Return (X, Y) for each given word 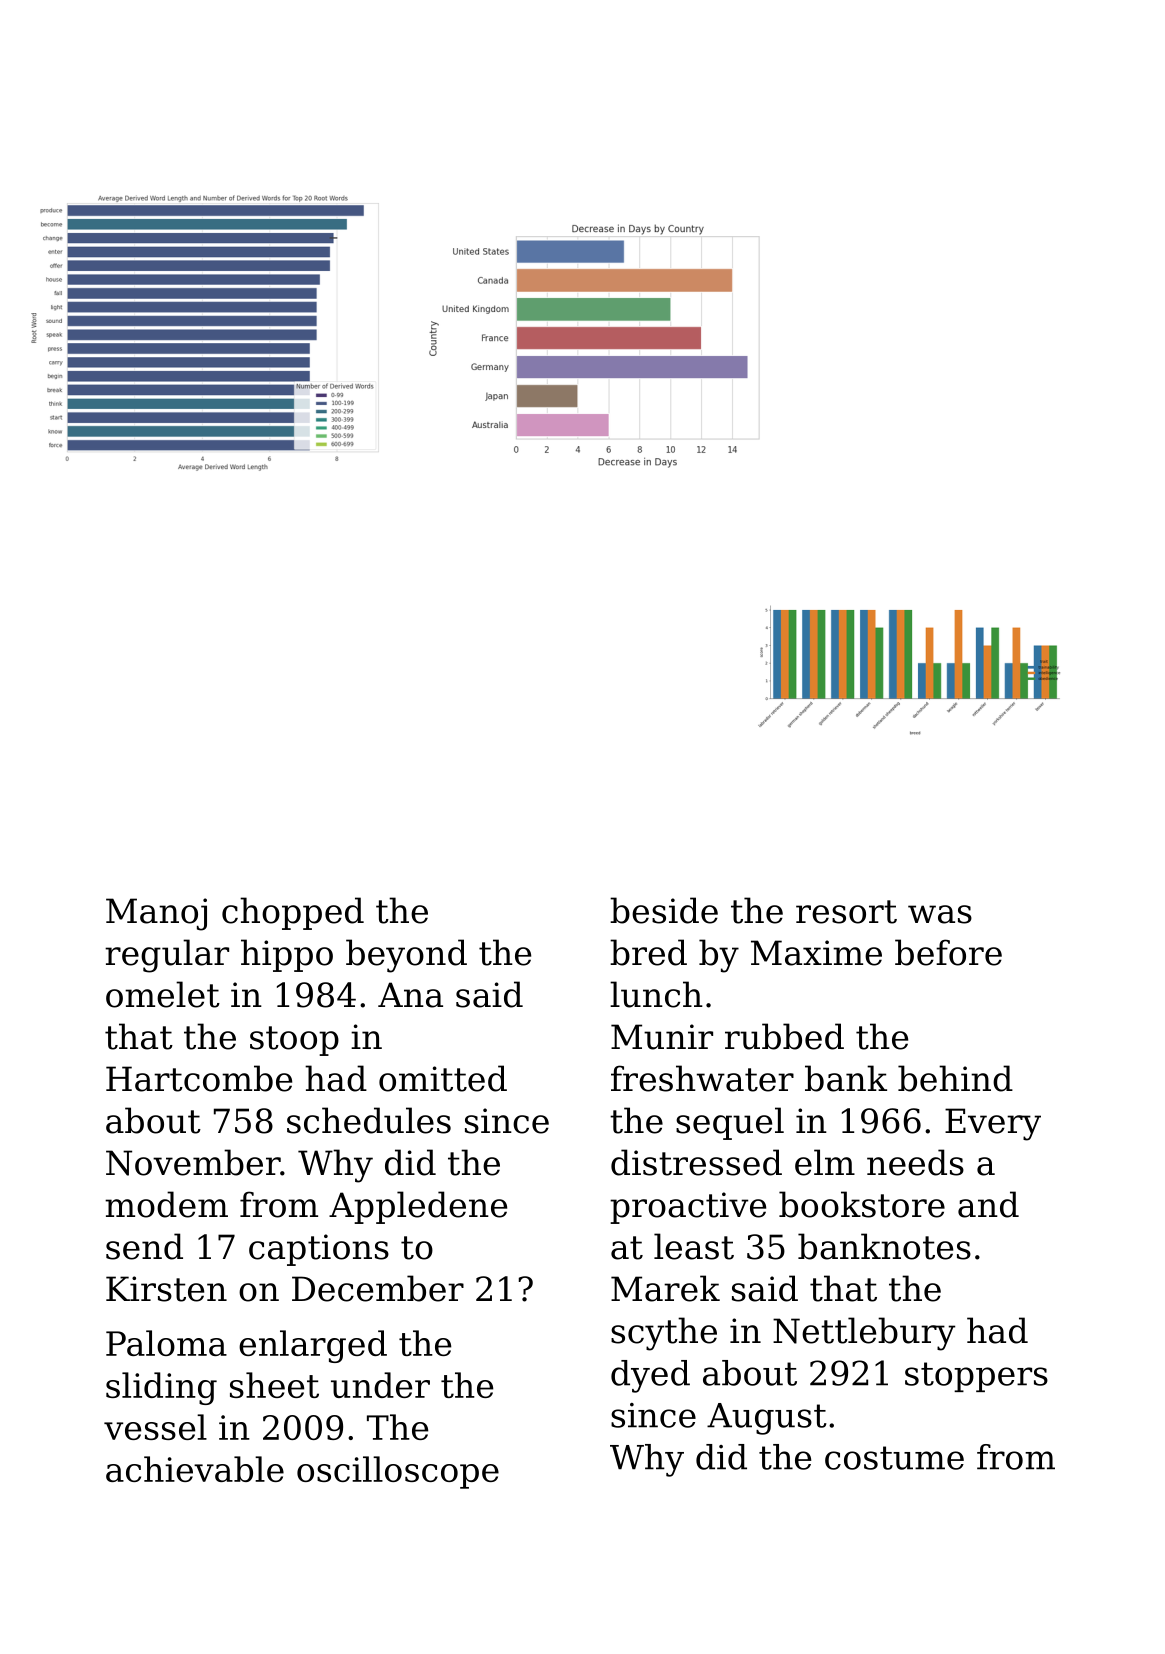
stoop (294, 1041)
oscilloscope (398, 1472)
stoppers (976, 1377)
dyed (650, 1376)
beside (664, 910)
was (940, 914)
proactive (688, 1208)
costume (894, 1458)
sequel (730, 1123)
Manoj (156, 914)
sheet (274, 1385)
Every (993, 1124)
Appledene (418, 1207)
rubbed (784, 1036)
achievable (195, 1469)
